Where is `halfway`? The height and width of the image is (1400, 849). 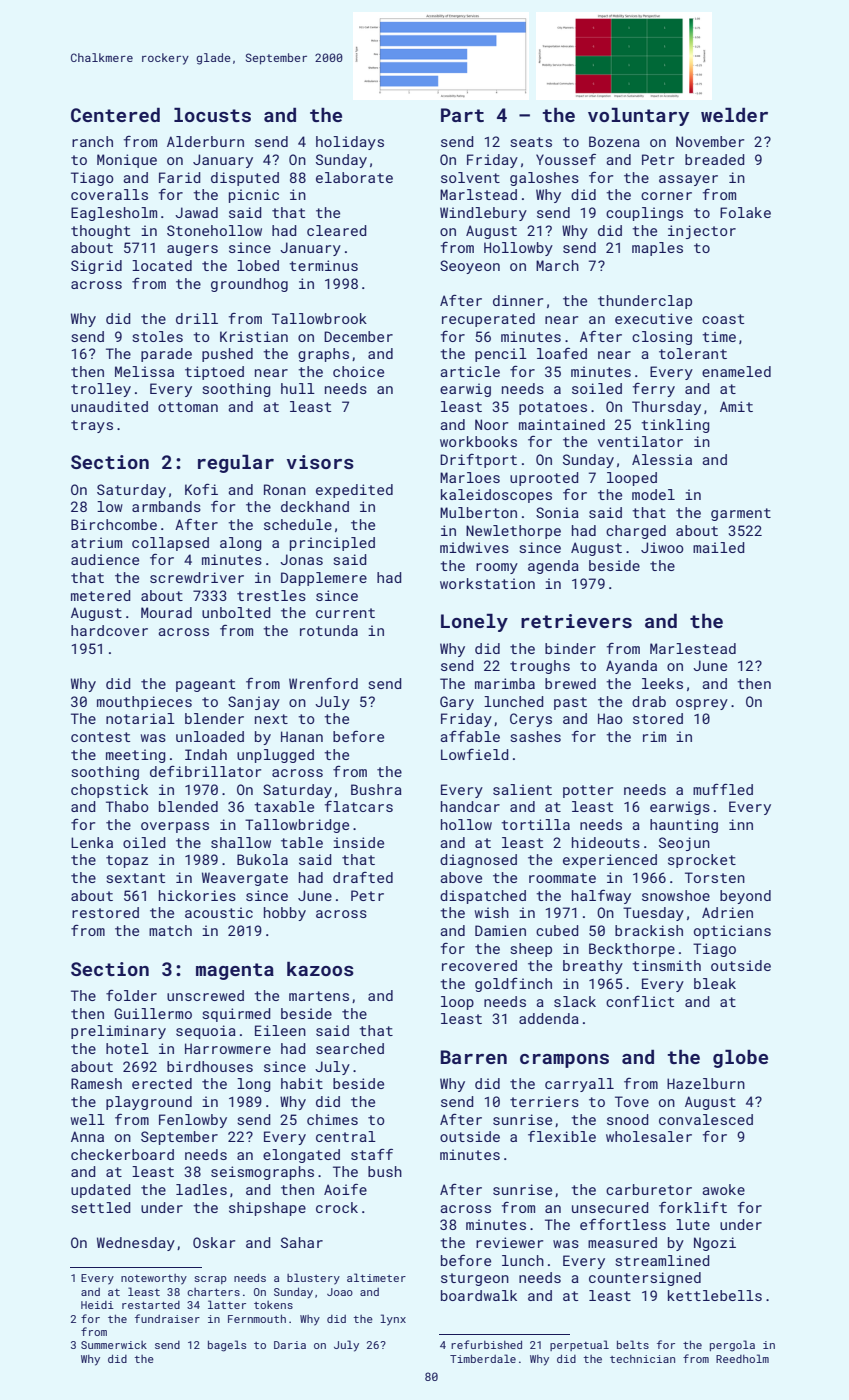 halfway is located at coordinates (601, 897).
